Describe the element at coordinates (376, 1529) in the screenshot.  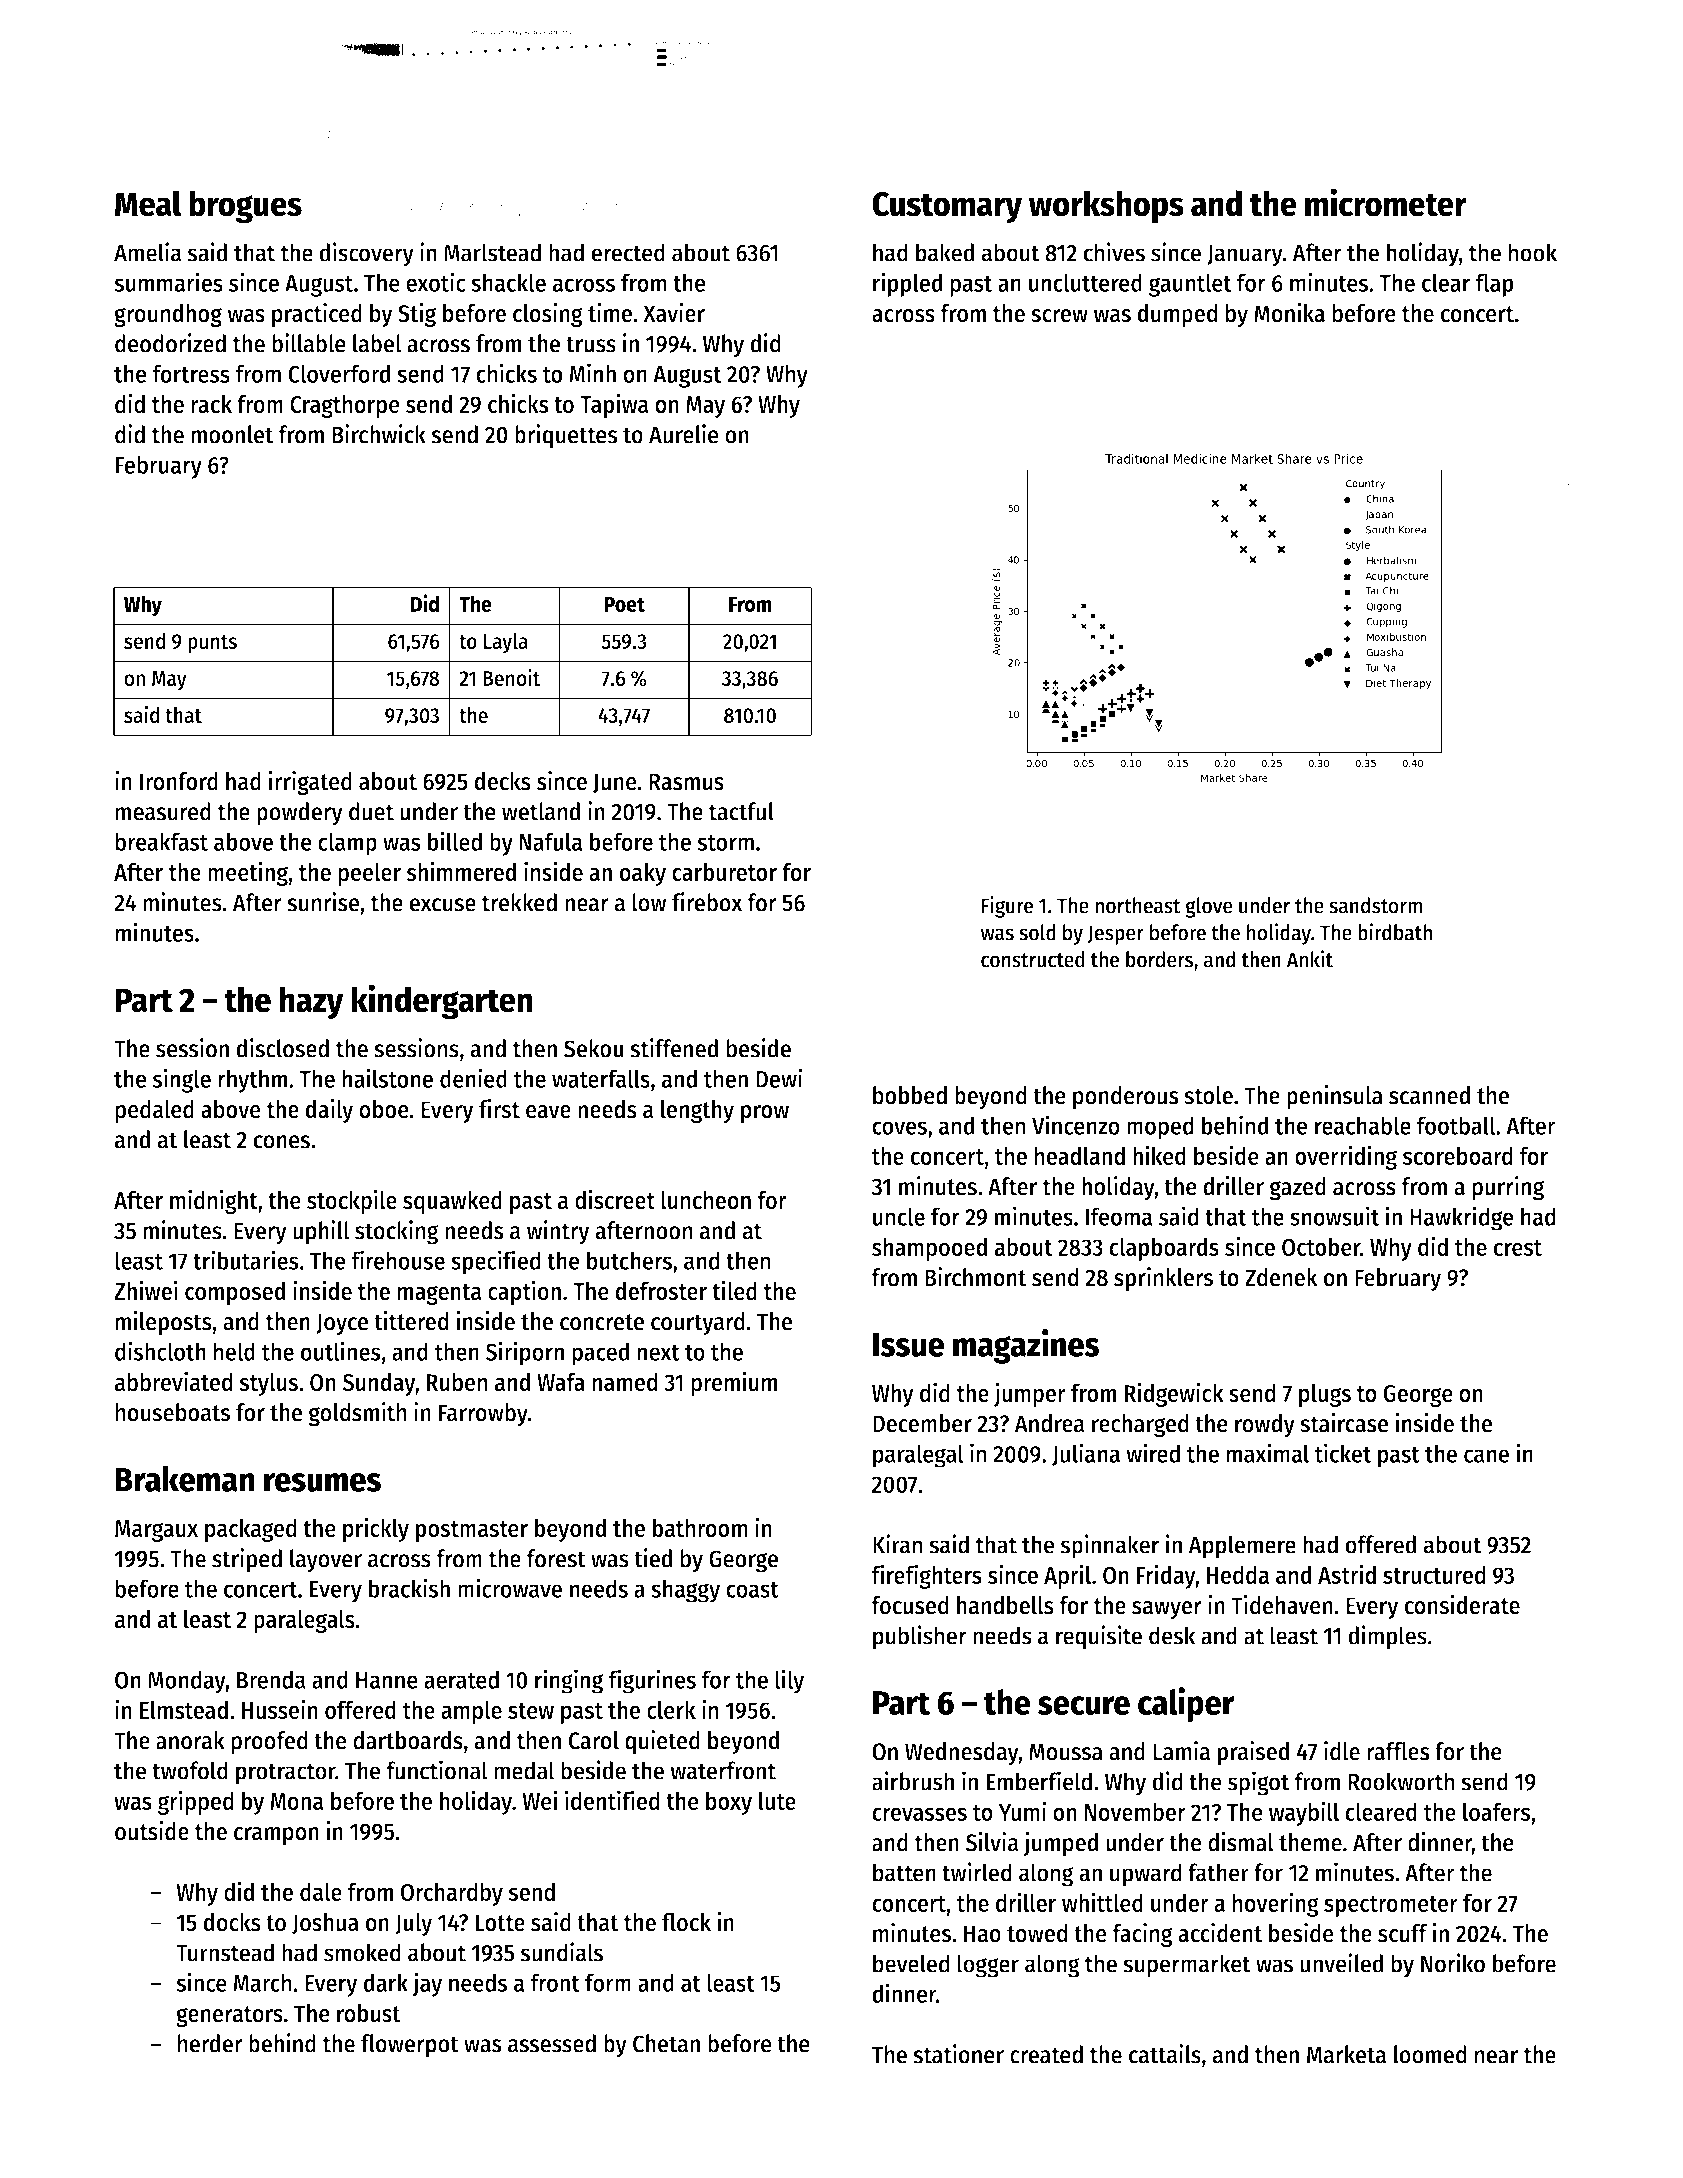
I see `prickly` at that location.
